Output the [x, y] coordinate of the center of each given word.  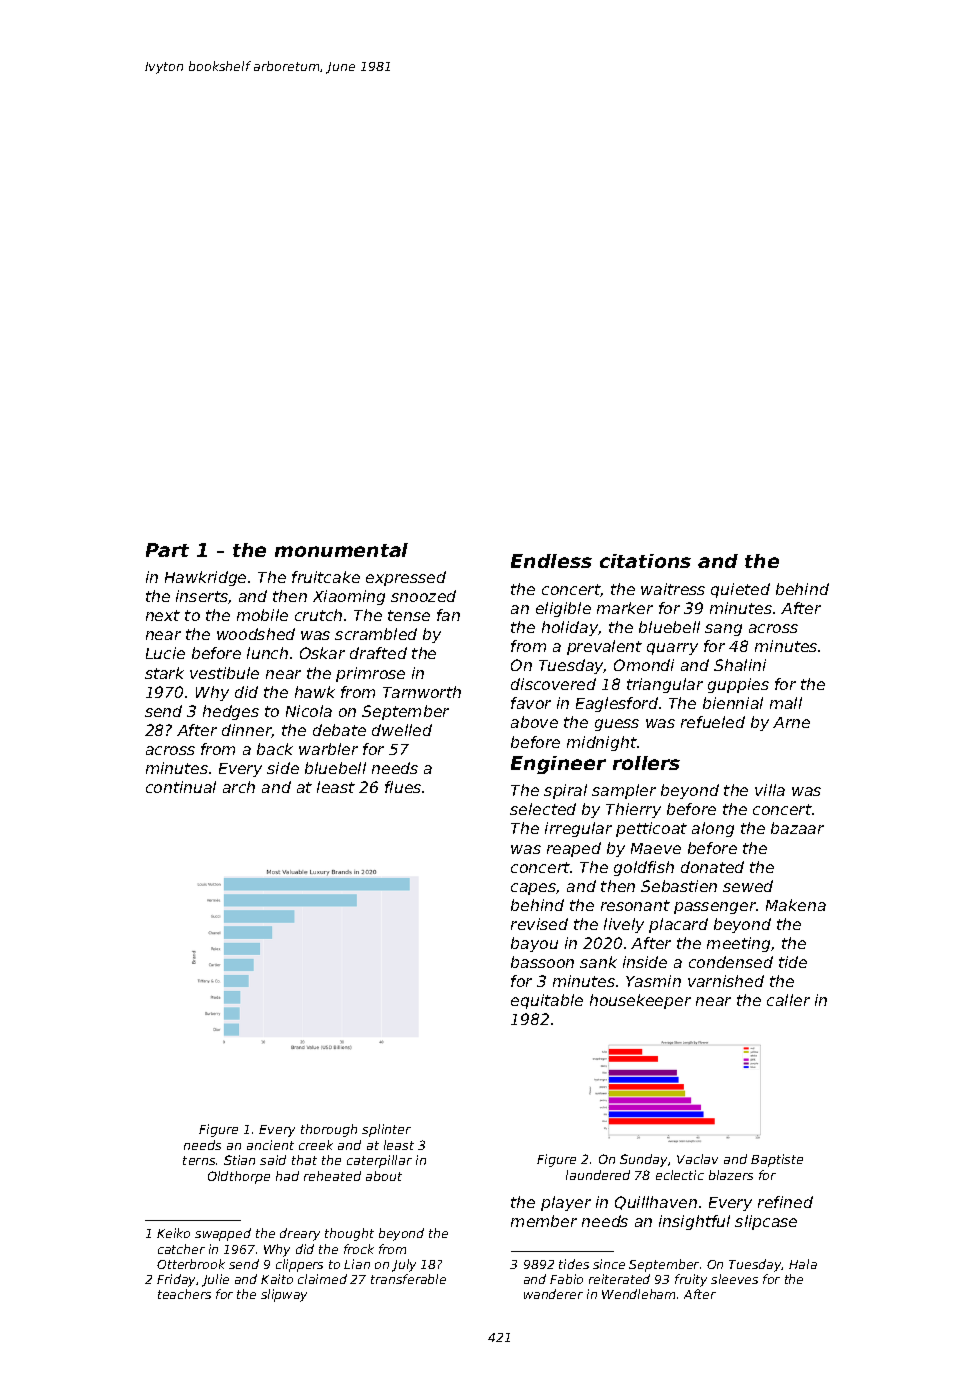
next [163, 615]
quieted [740, 590]
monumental [341, 550]
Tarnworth [422, 692]
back [275, 749]
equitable [547, 1001]
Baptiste [777, 1160]
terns [199, 1160]
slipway [284, 1295]
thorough [329, 1130]
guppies [738, 685]
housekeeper [640, 1001]
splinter [386, 1130]
